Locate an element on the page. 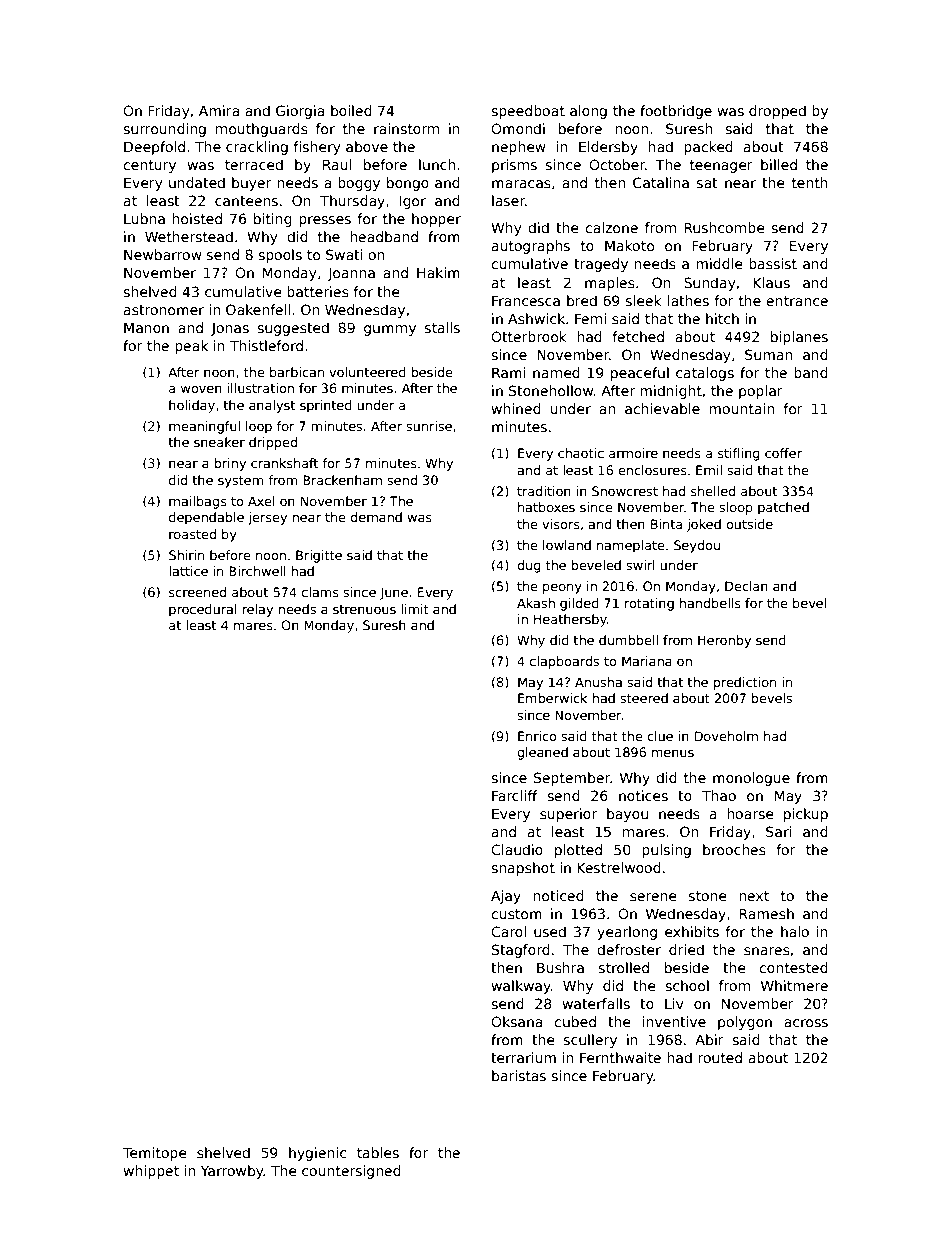 This page has height=1233, width=952. footbridge is located at coordinates (676, 112).
